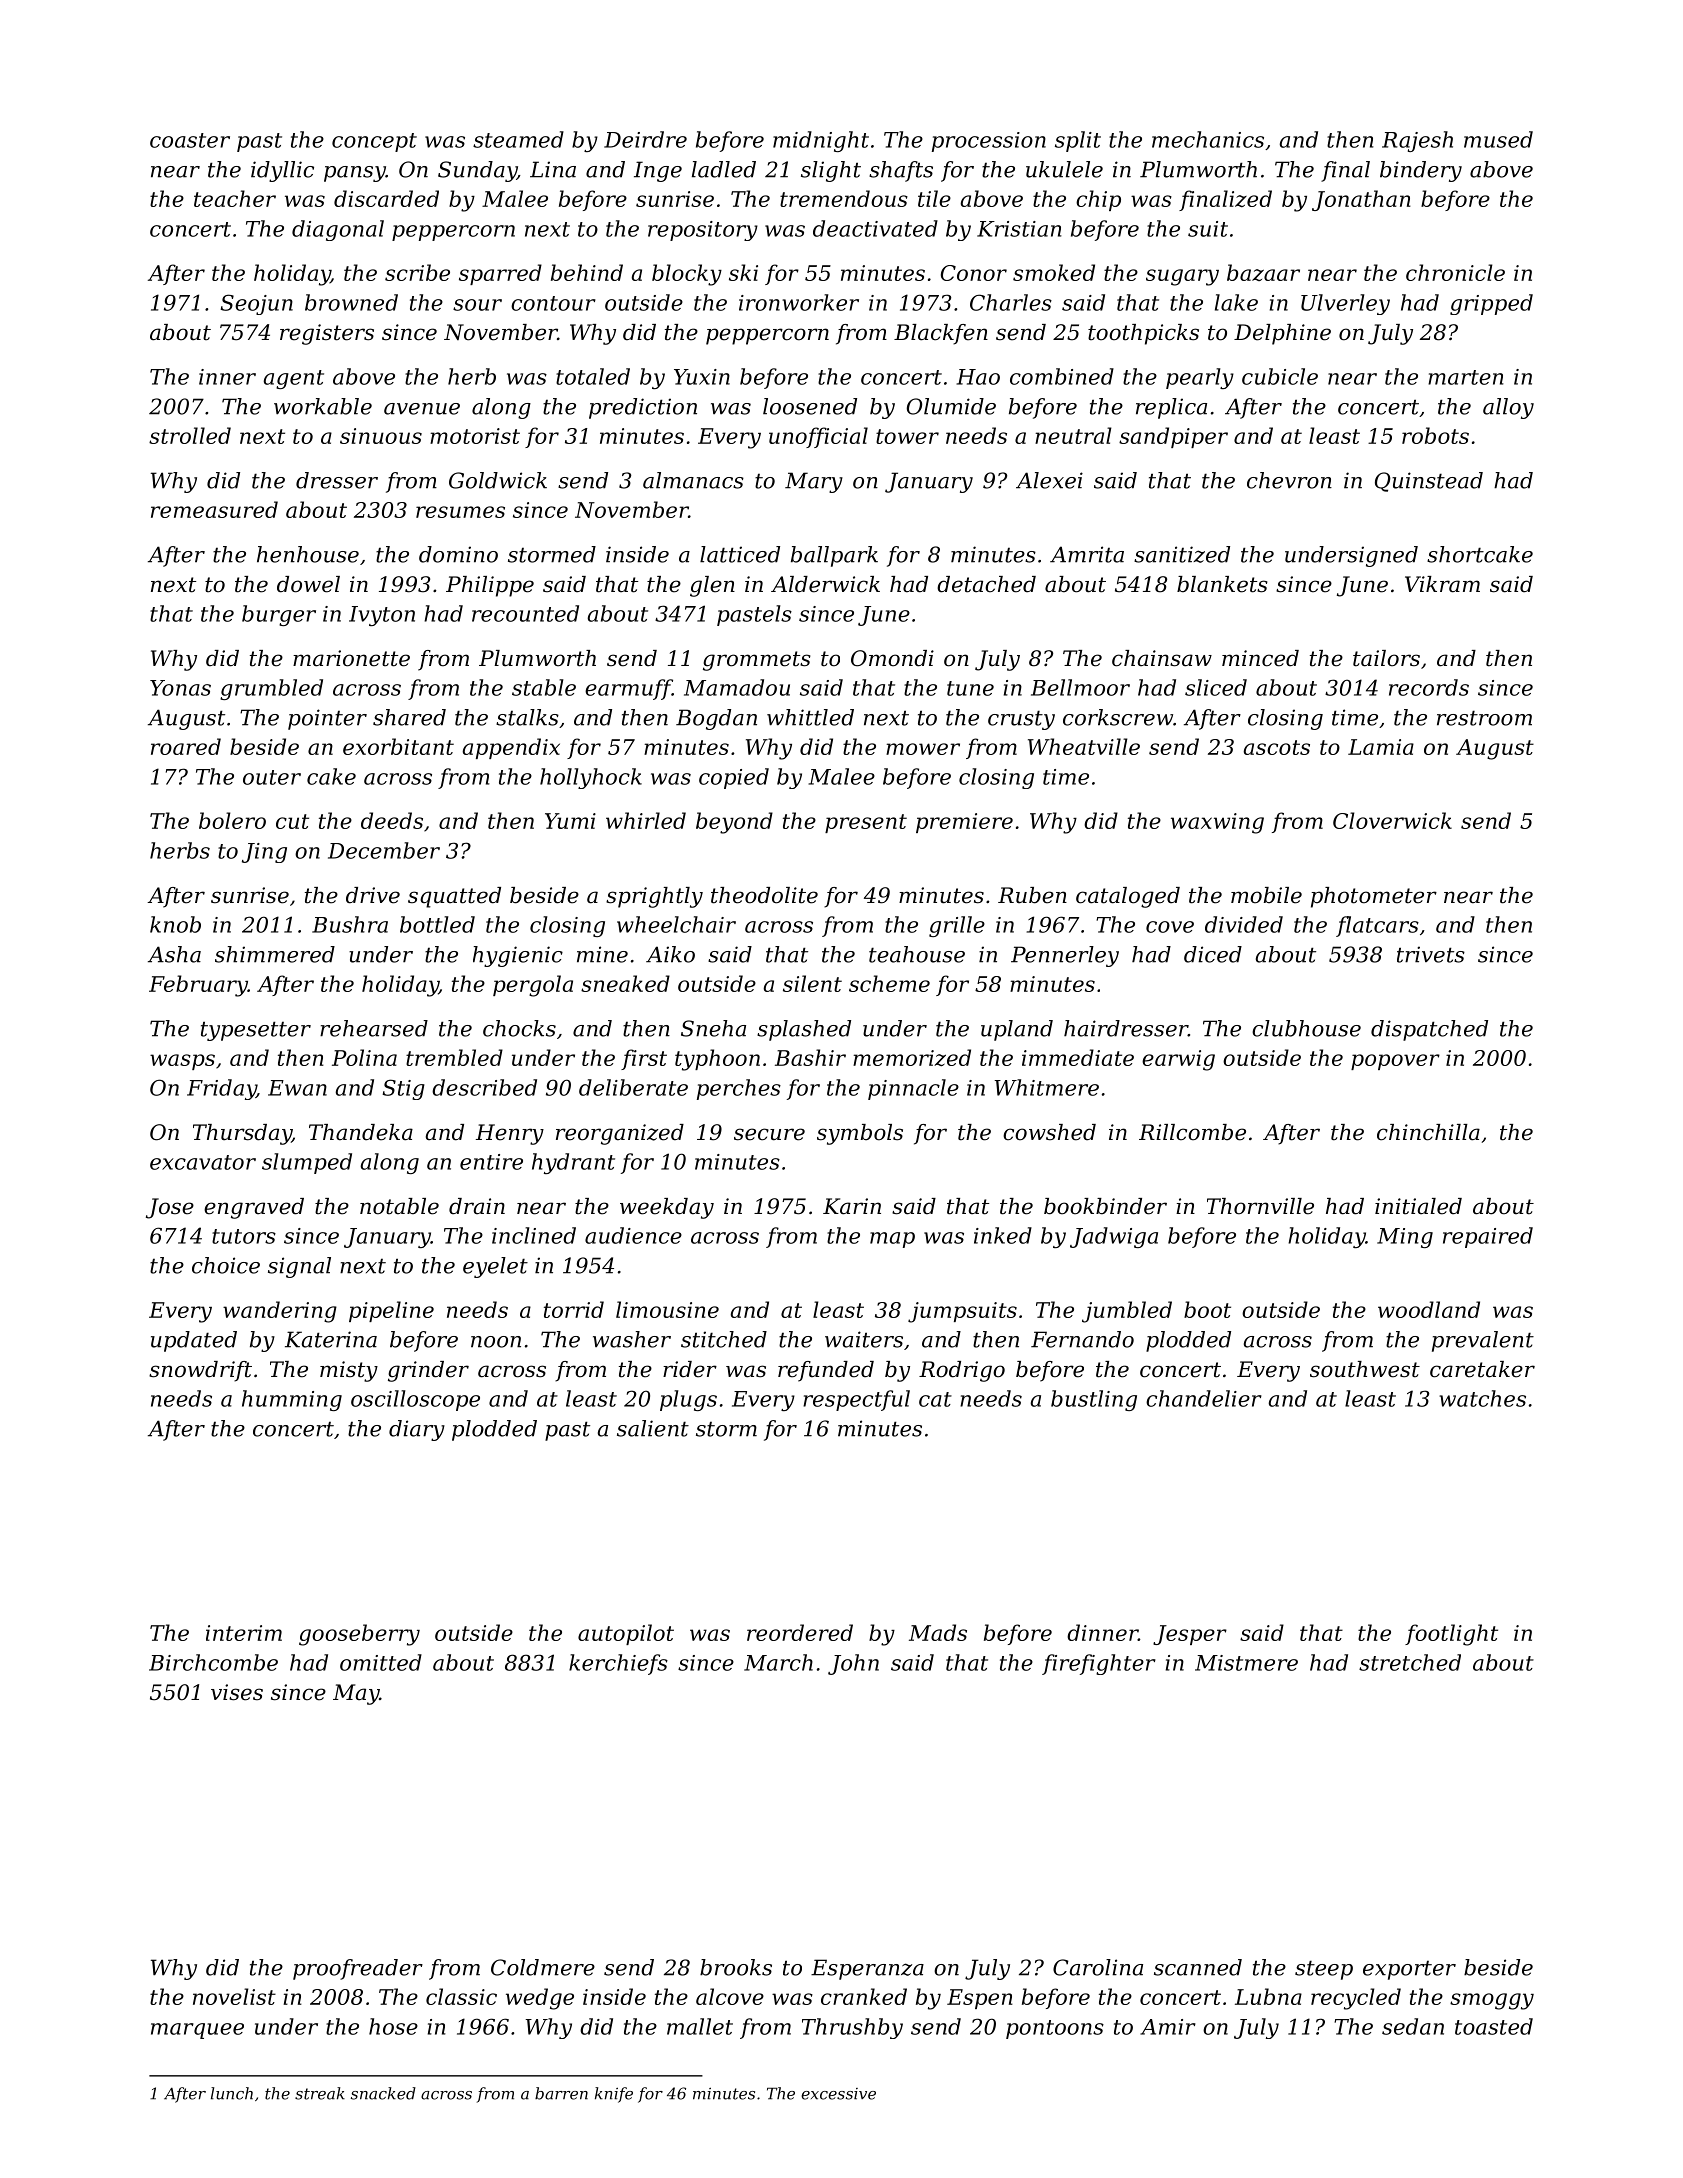  Describe the element at coordinates (518, 139) in the page. I see `steamed` at that location.
